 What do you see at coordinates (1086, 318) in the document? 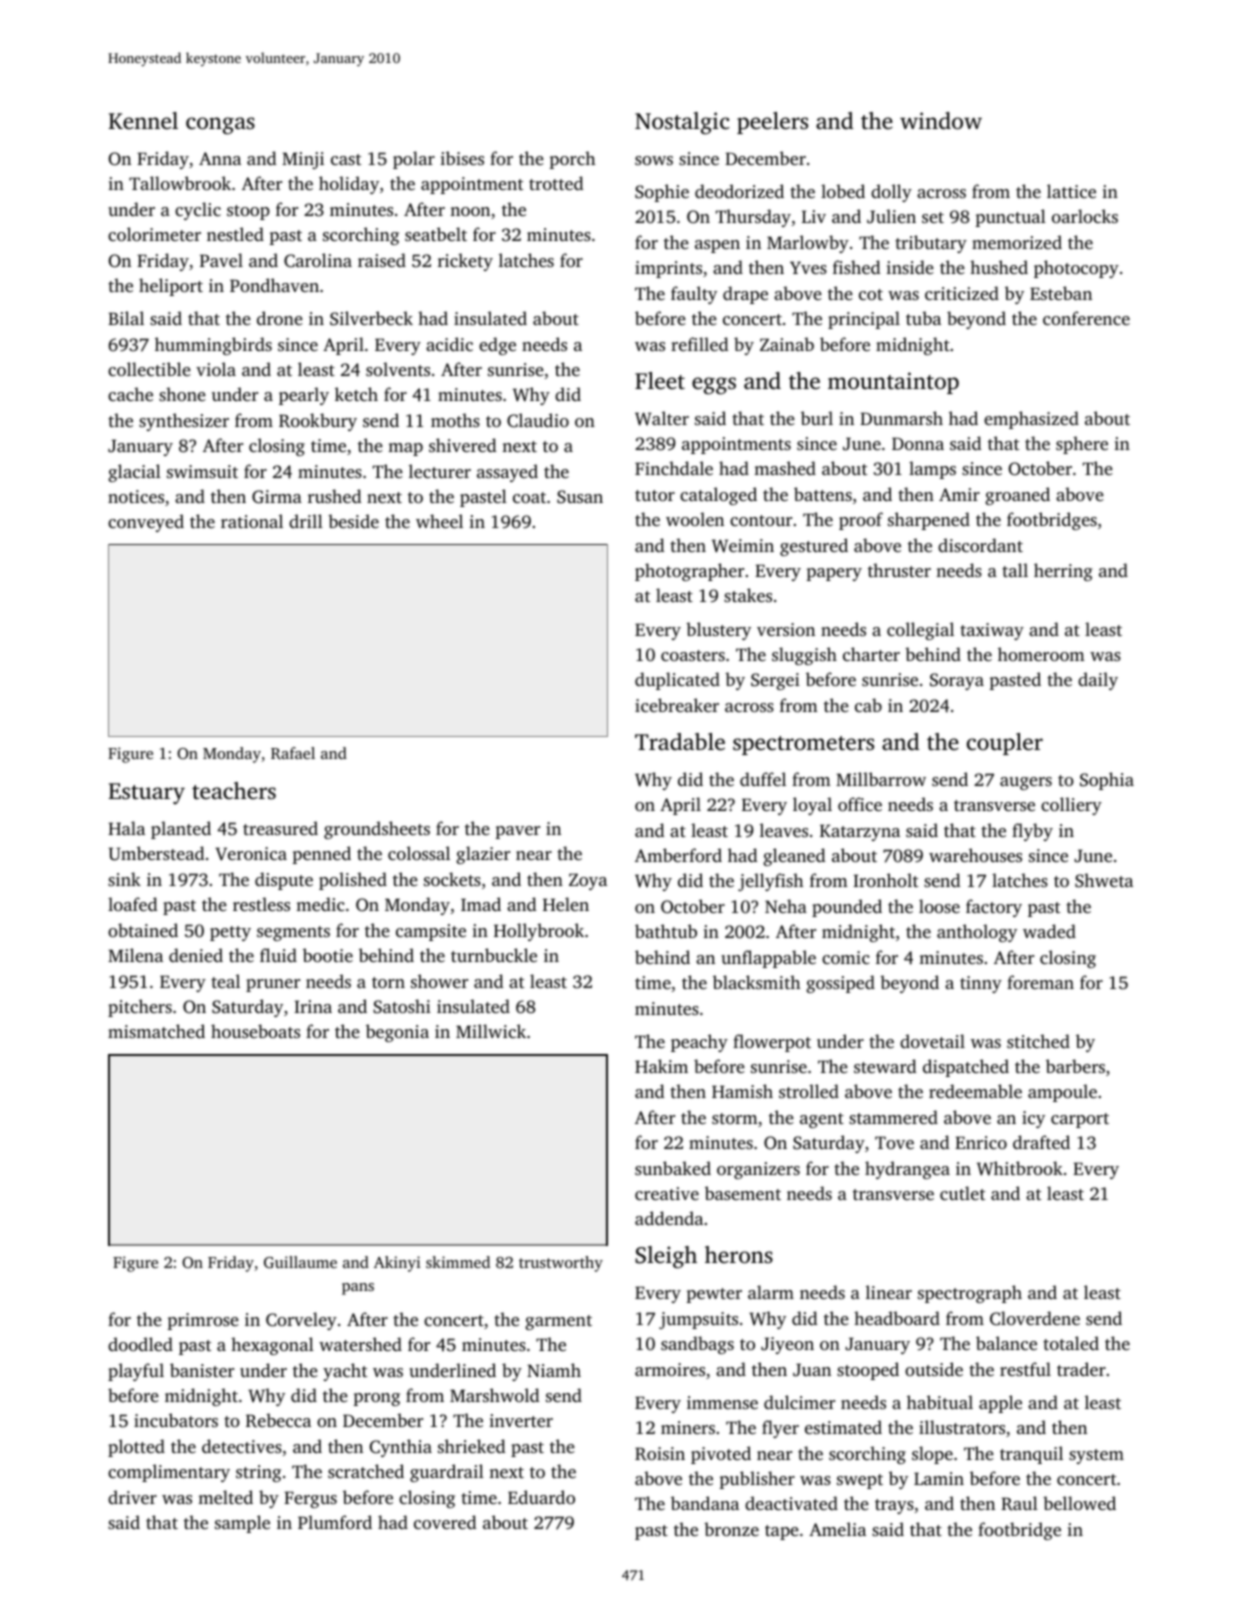
I see `conference` at bounding box center [1086, 318].
